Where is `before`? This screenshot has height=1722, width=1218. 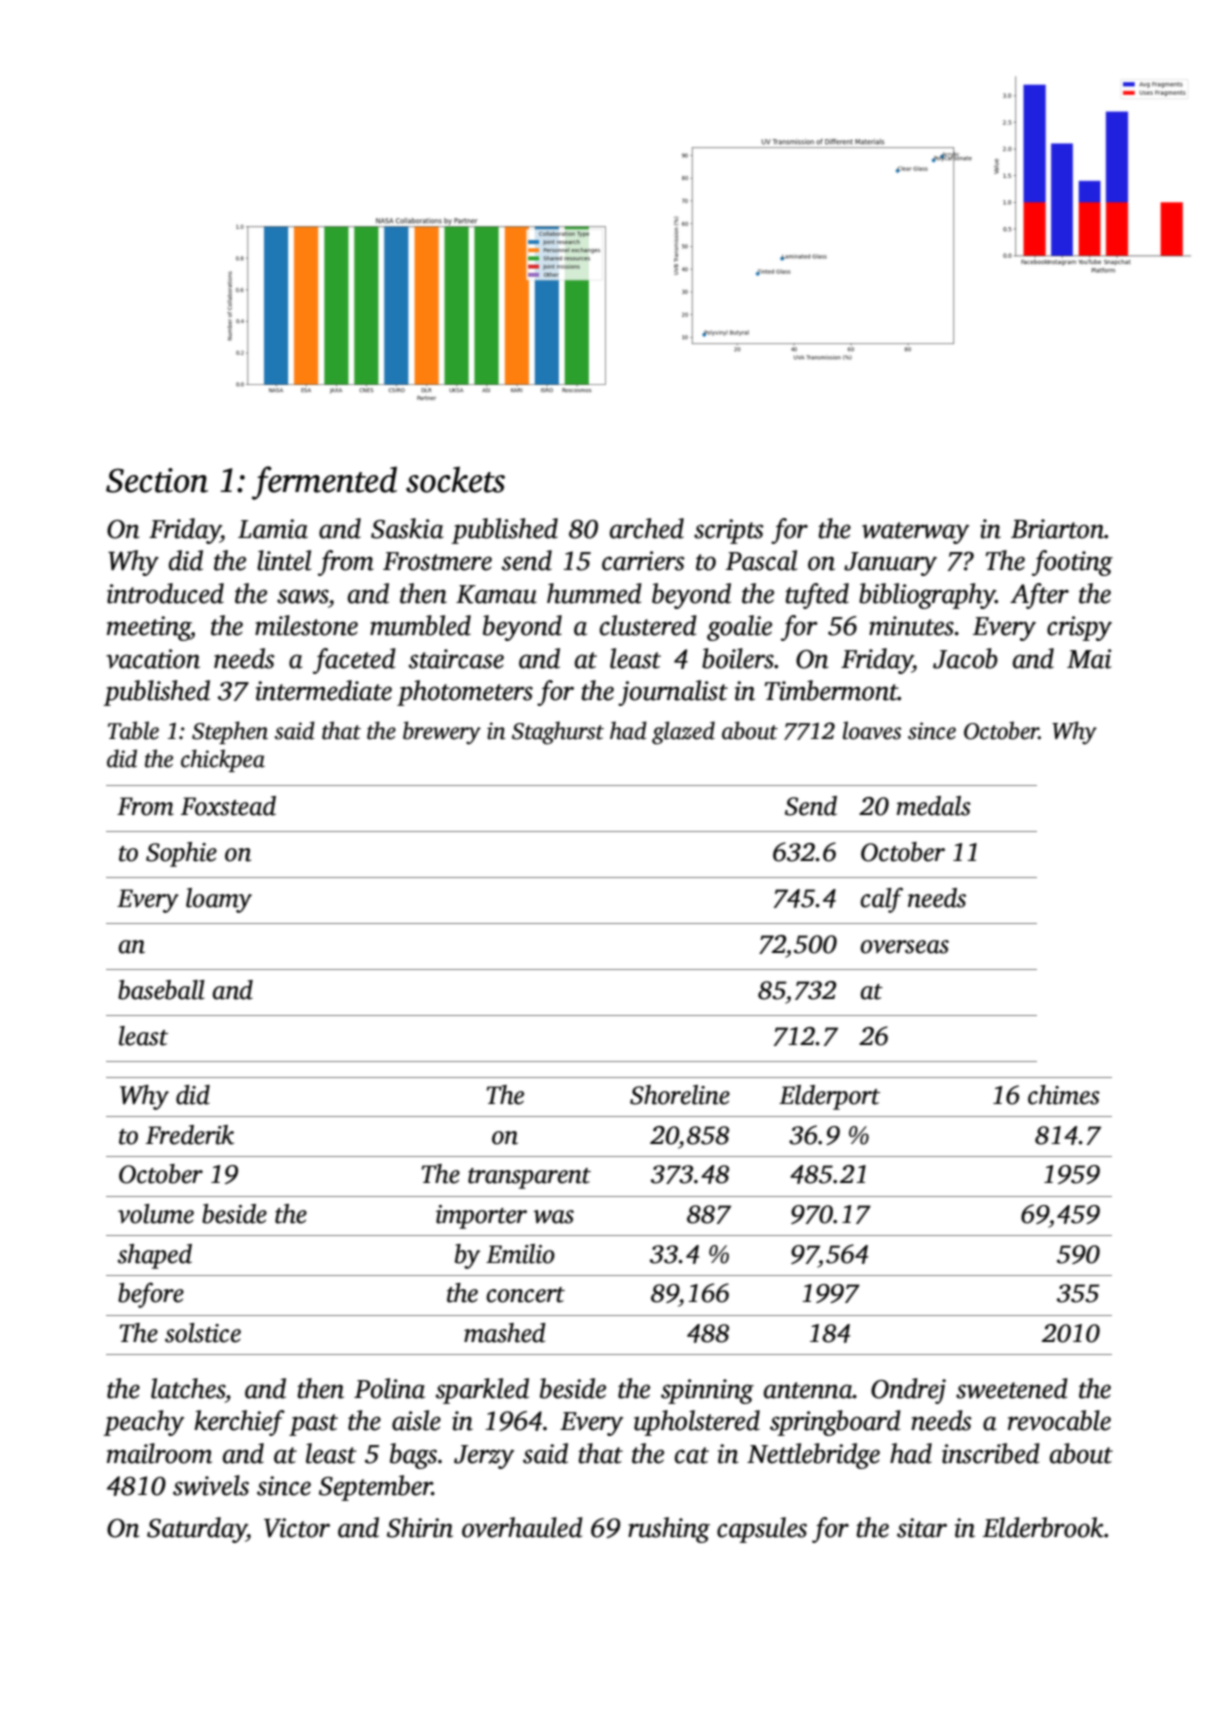 before is located at coordinates (151, 1295).
